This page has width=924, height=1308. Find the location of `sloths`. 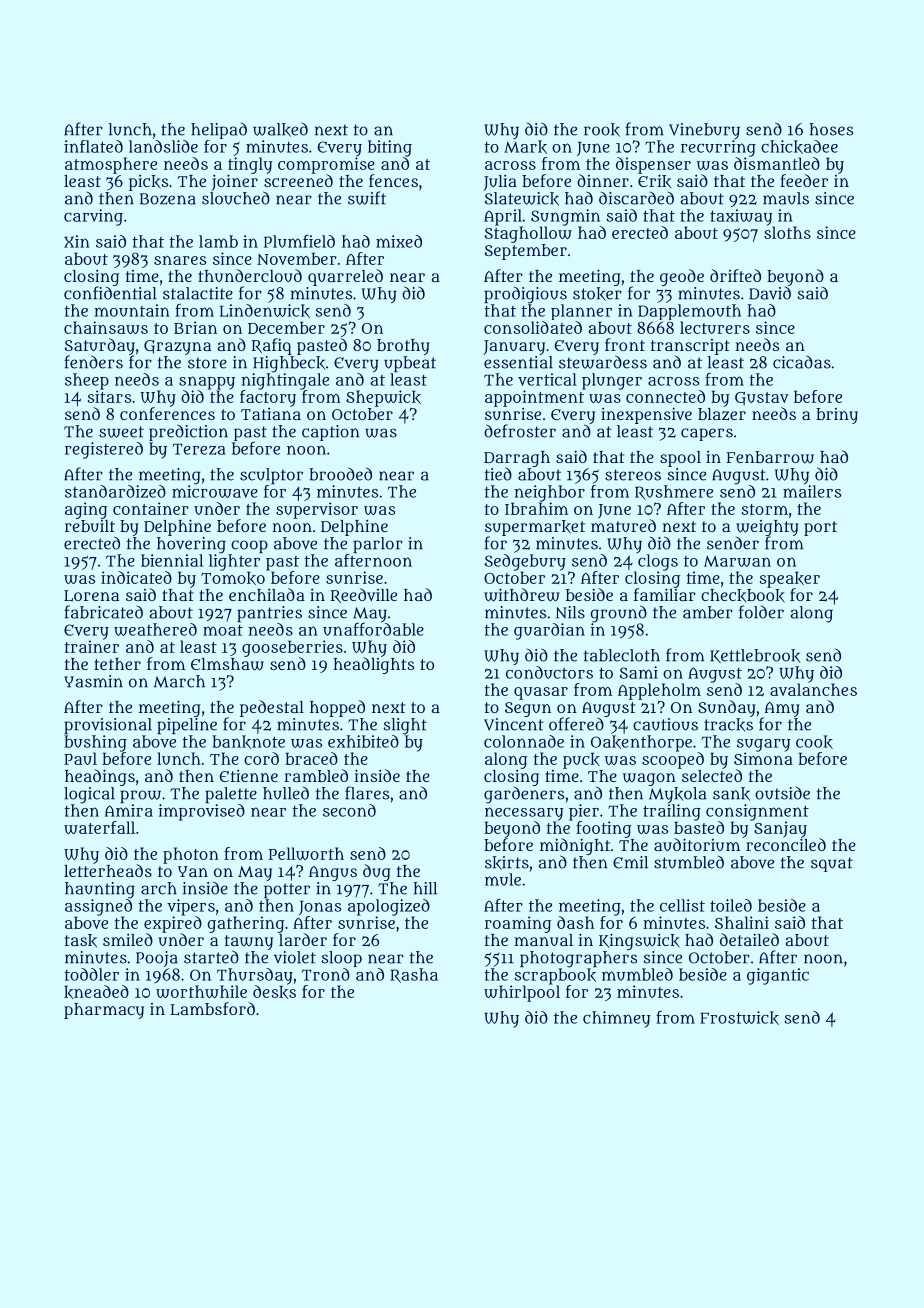

sloths is located at coordinates (787, 232).
